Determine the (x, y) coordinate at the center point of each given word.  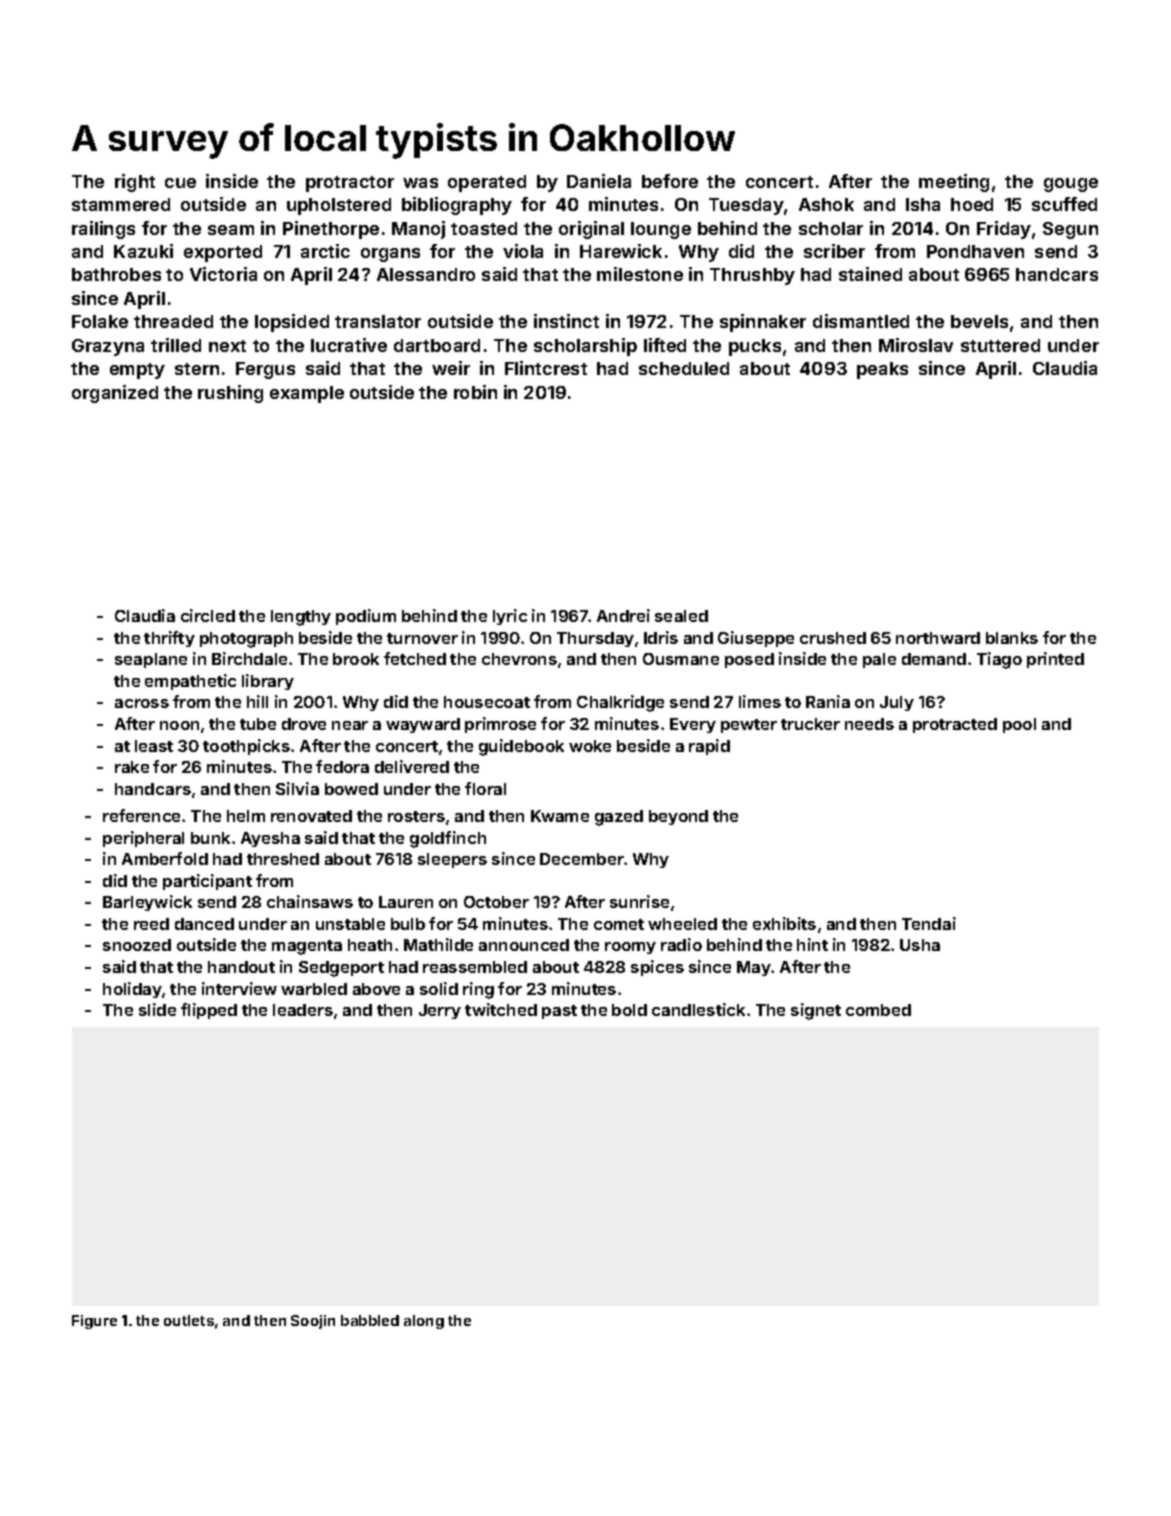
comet (619, 924)
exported (223, 253)
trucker (810, 724)
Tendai (929, 923)
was (420, 183)
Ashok (826, 204)
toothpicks (246, 747)
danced (204, 924)
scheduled (684, 368)
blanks (1012, 638)
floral (485, 788)
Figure (94, 1322)
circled (208, 615)
